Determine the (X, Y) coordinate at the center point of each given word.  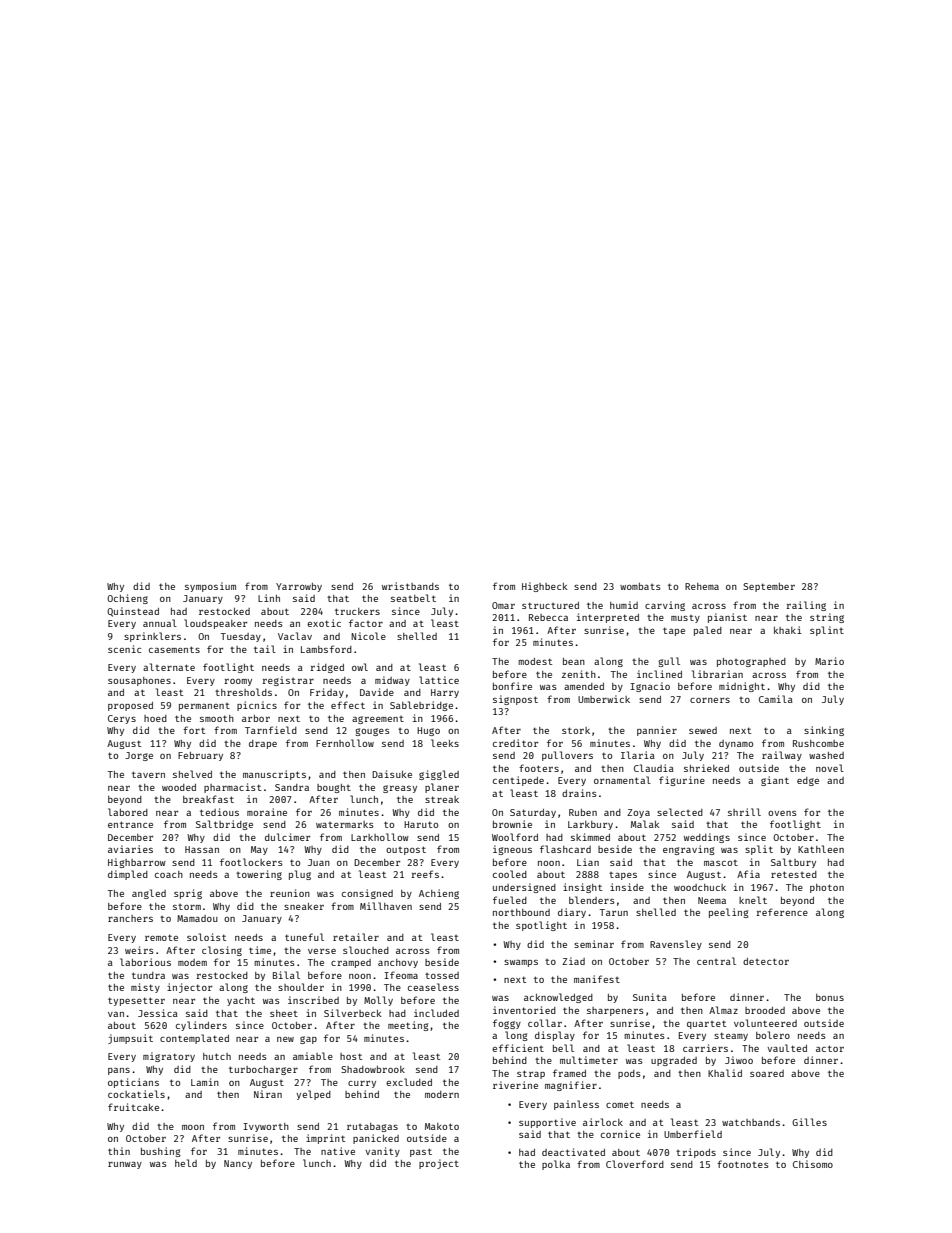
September (769, 587)
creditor (515, 743)
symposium (210, 587)
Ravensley (676, 945)
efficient (518, 1048)
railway (782, 756)
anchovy (398, 963)
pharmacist (232, 788)
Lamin (205, 1082)
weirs (139, 950)
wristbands (410, 586)
